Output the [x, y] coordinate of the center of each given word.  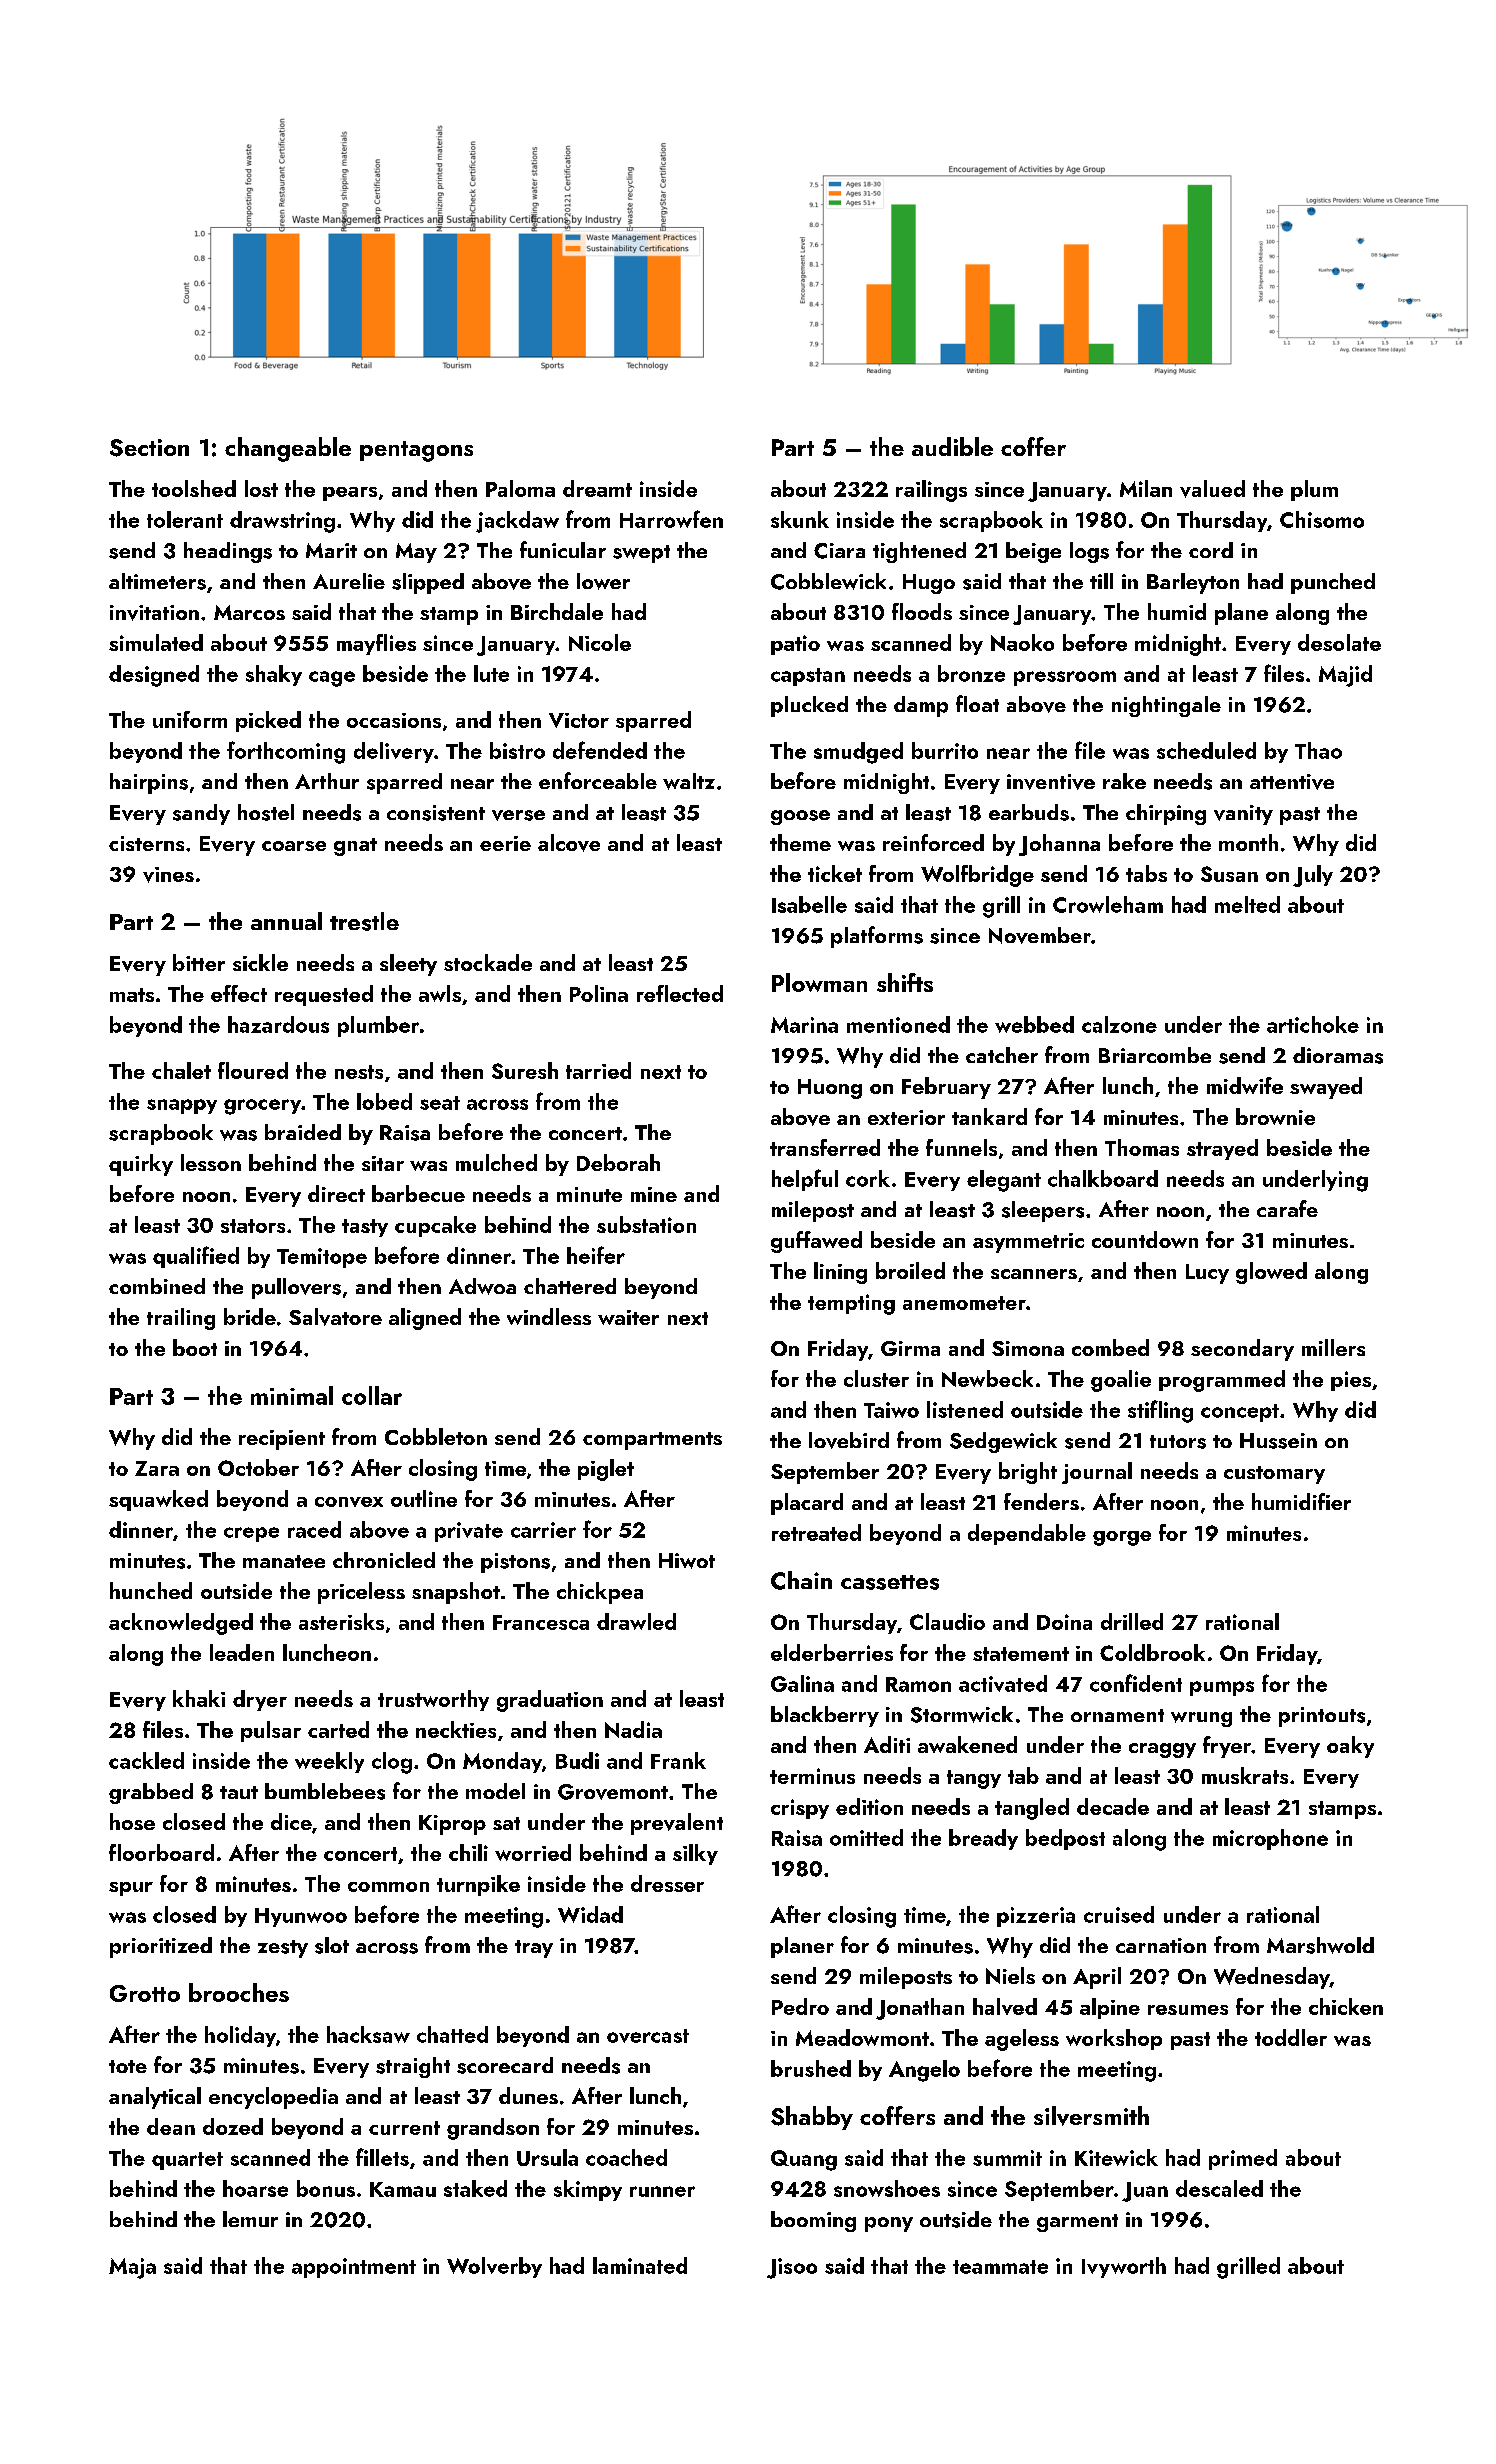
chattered [570, 1286]
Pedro [800, 2006]
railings [931, 491]
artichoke [1313, 1024]
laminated [640, 2265]
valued [1212, 489]
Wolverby [494, 2267]
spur [131, 1889]
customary [1274, 1475]
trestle [364, 921]
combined [157, 1286]
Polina [599, 993]
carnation [1161, 1945]
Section [149, 448]
